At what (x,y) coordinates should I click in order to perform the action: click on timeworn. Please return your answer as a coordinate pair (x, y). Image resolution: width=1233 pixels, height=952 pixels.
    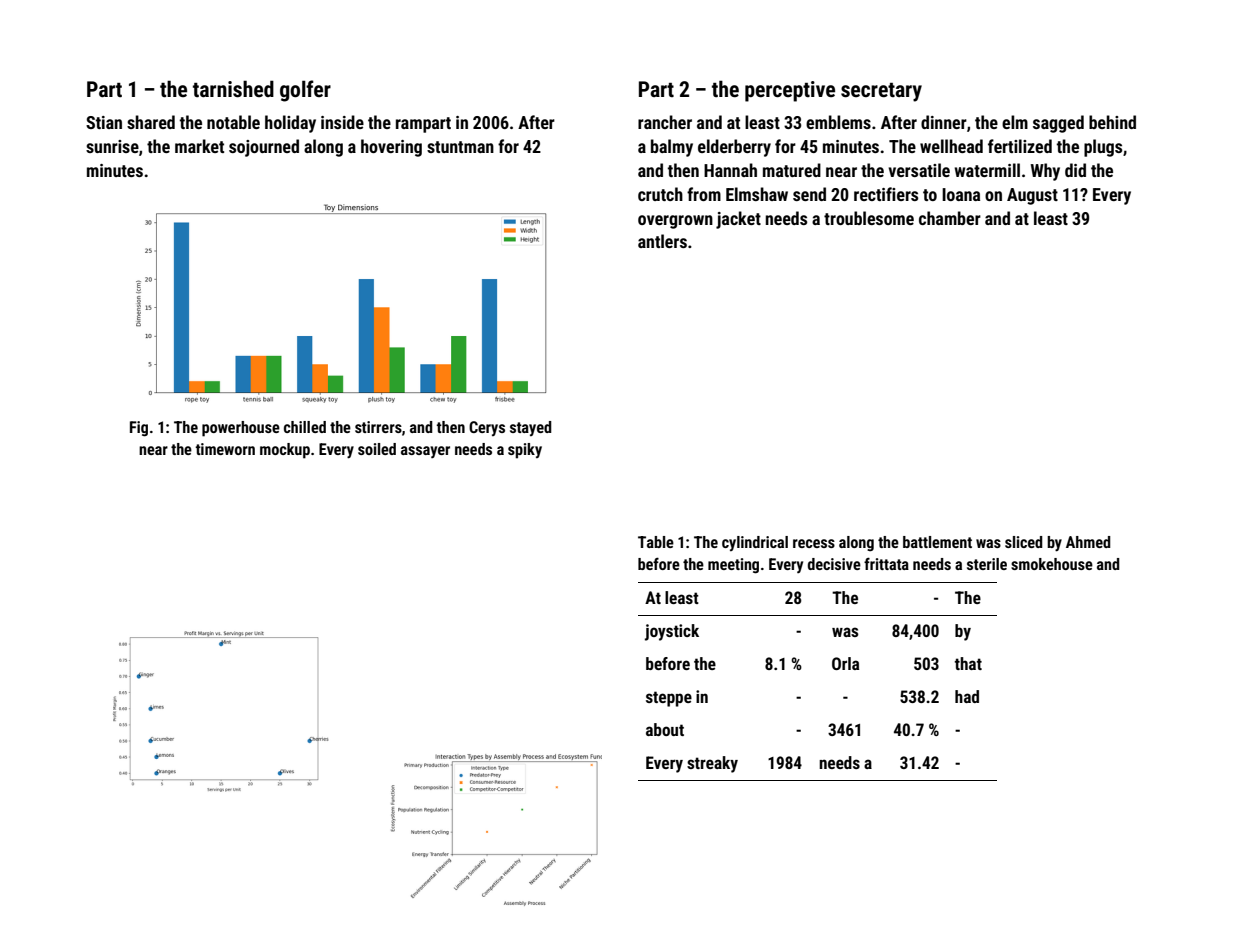
    Looking at the image, I should click on (225, 449).
